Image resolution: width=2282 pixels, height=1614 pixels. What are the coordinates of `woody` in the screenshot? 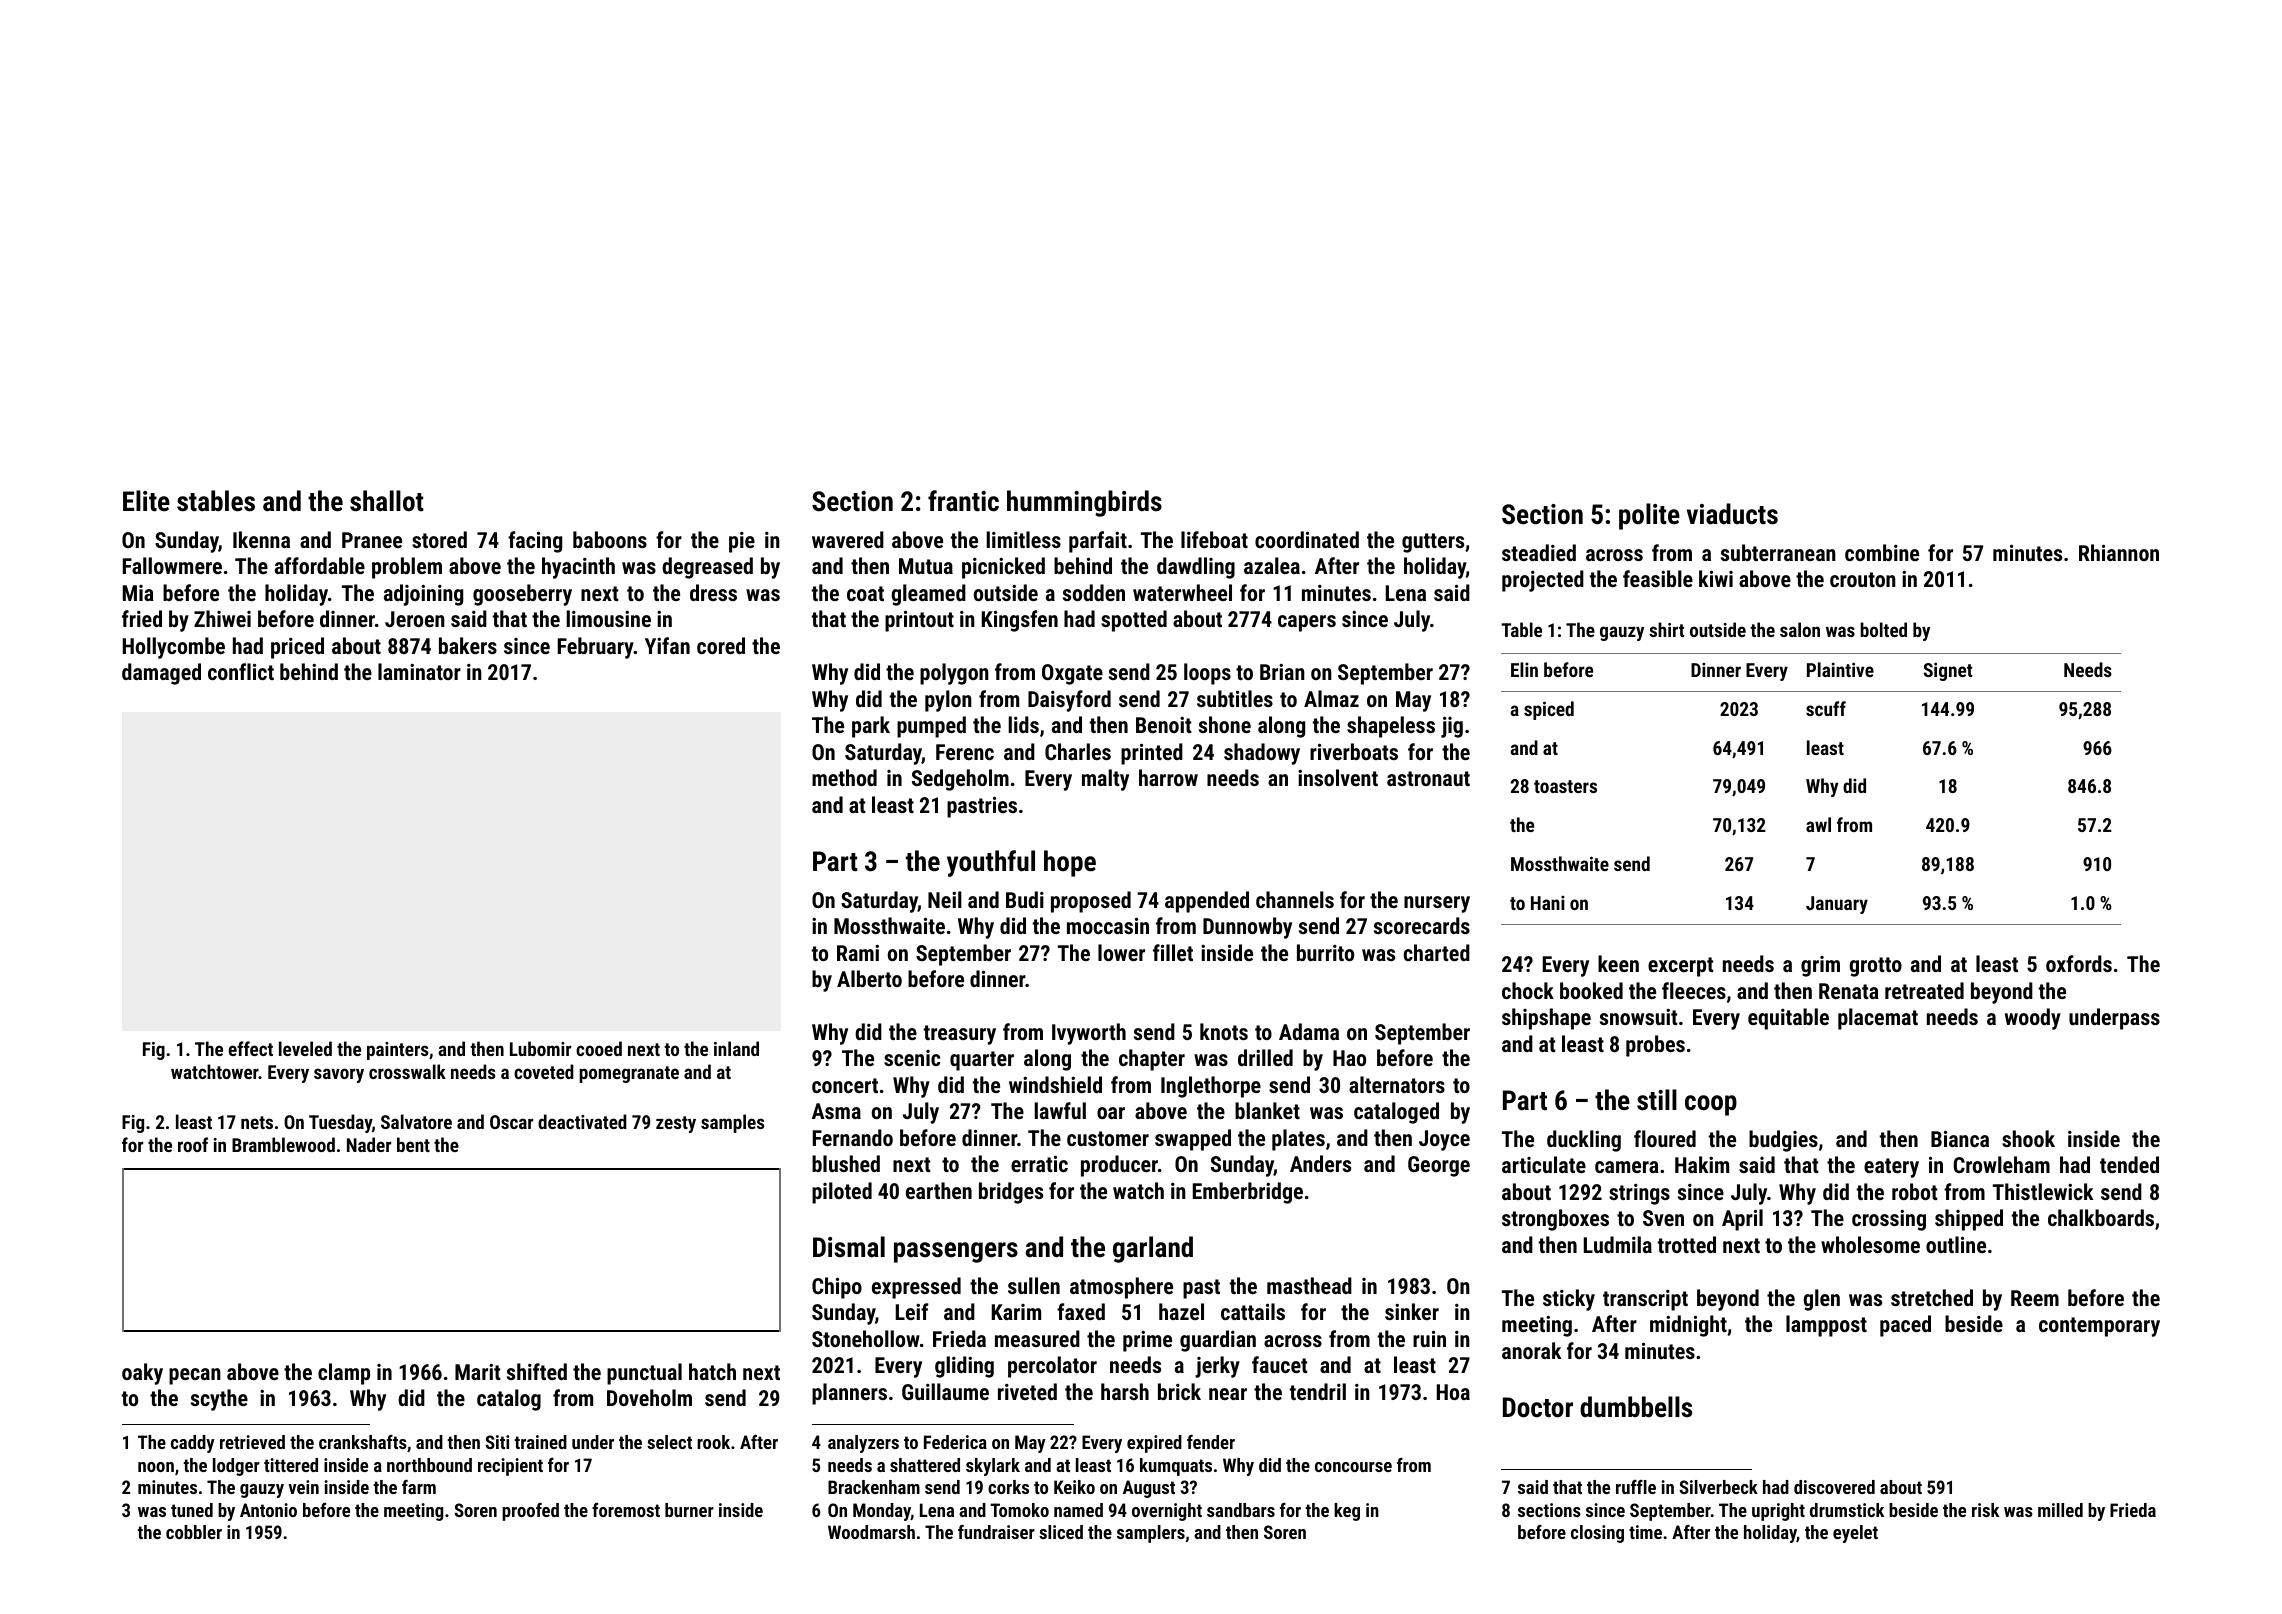 It's located at (2033, 1019).
